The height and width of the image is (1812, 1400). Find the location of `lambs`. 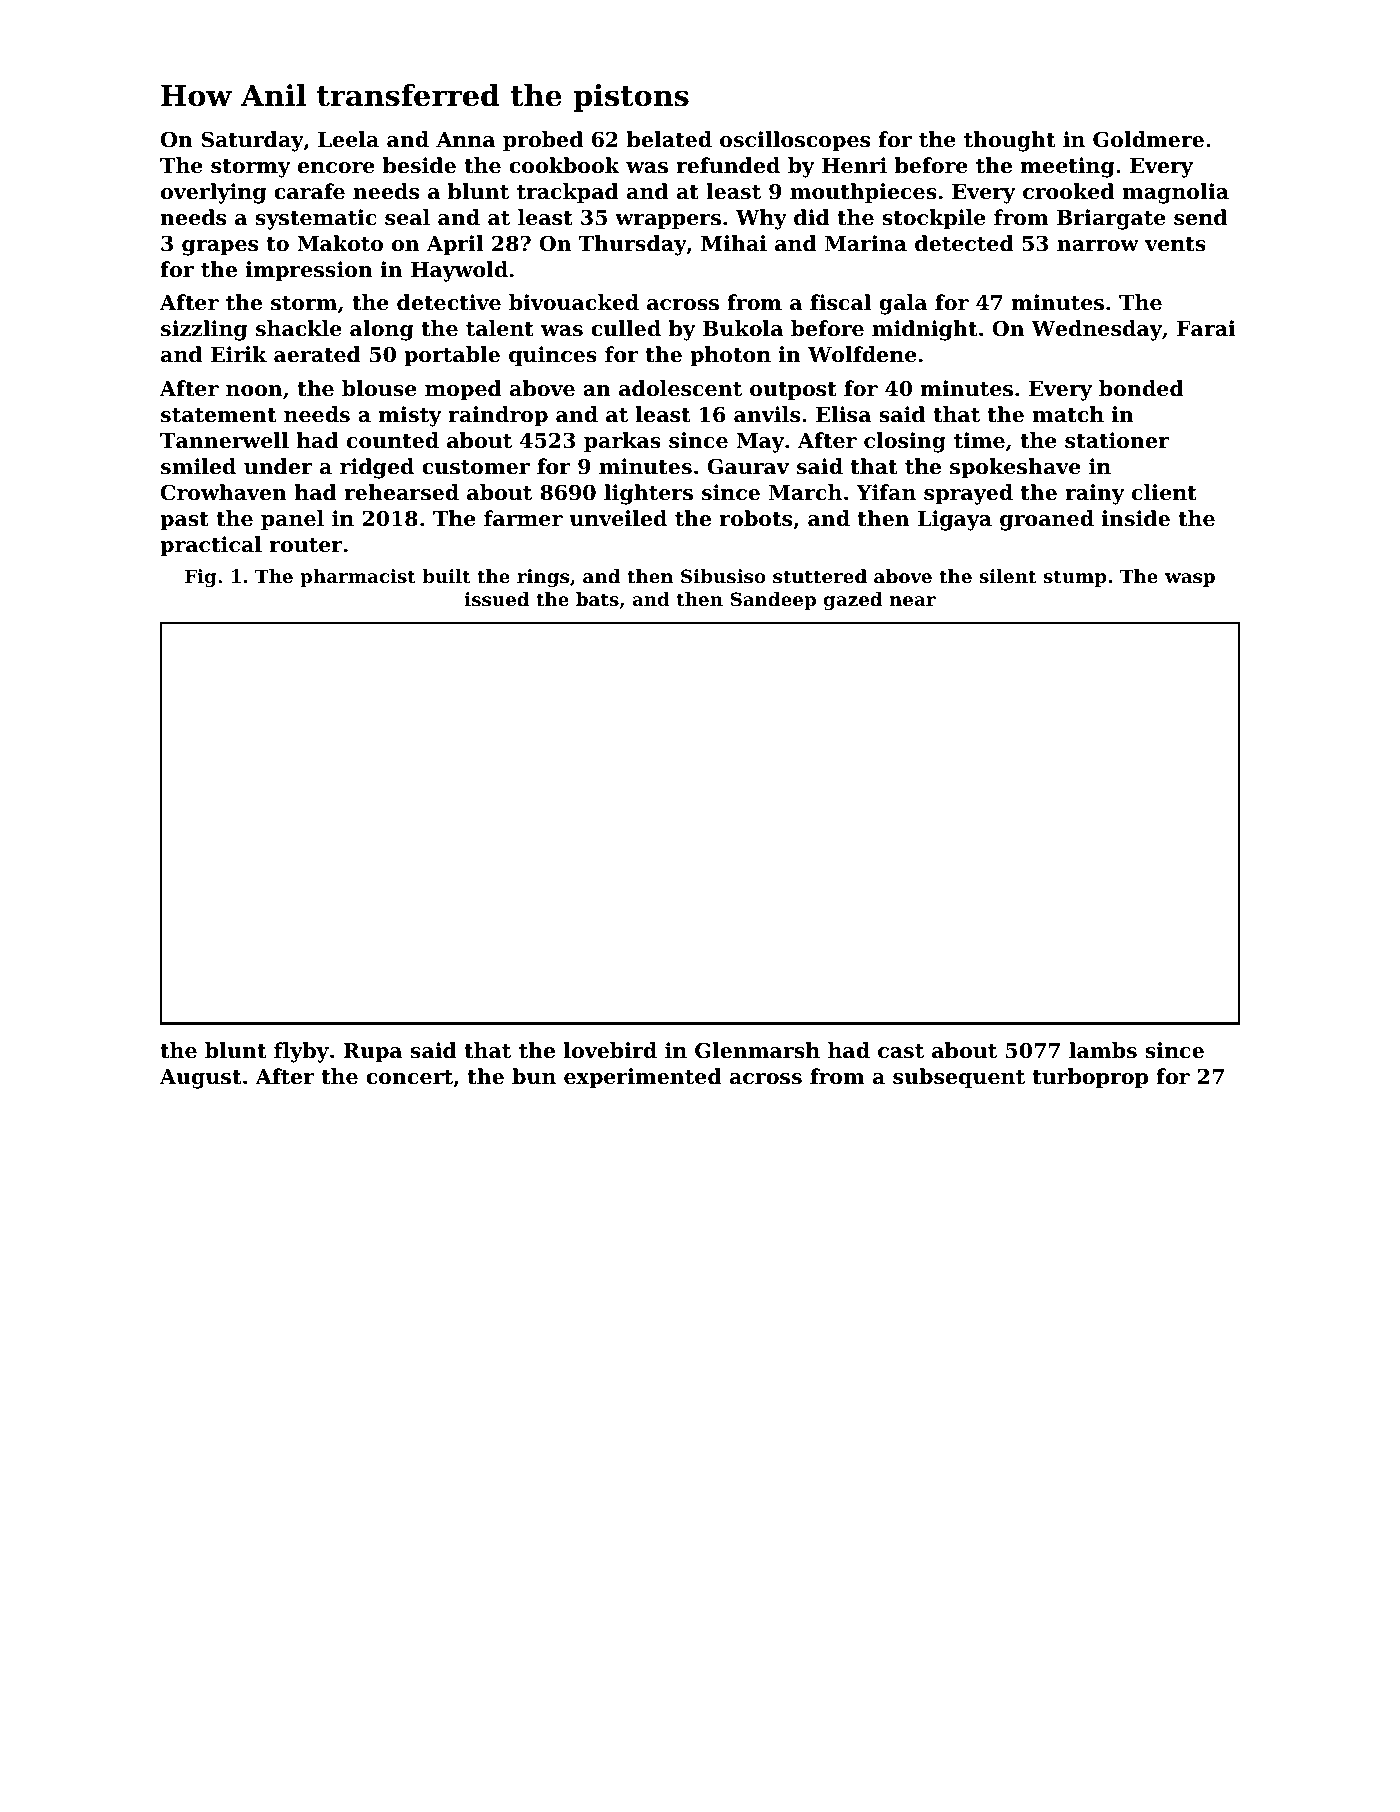

lambs is located at coordinates (1103, 1050).
